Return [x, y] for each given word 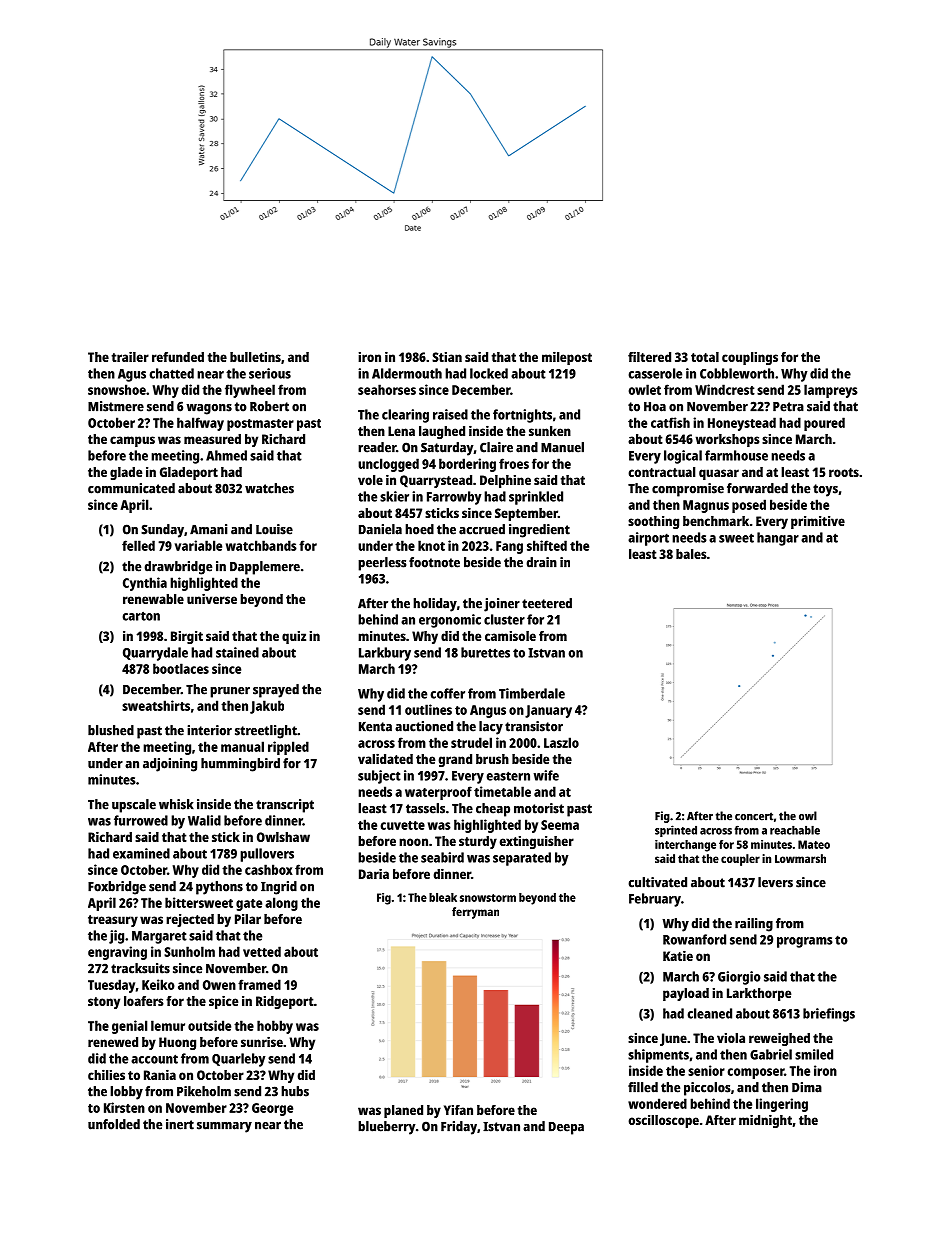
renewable [153, 599]
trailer [130, 357]
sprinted [676, 831]
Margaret [159, 937]
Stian [447, 357]
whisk [176, 804]
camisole [510, 636]
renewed [113, 1042]
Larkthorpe [759, 994]
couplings [750, 358]
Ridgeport [285, 1002]
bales [691, 554]
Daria [374, 874]
